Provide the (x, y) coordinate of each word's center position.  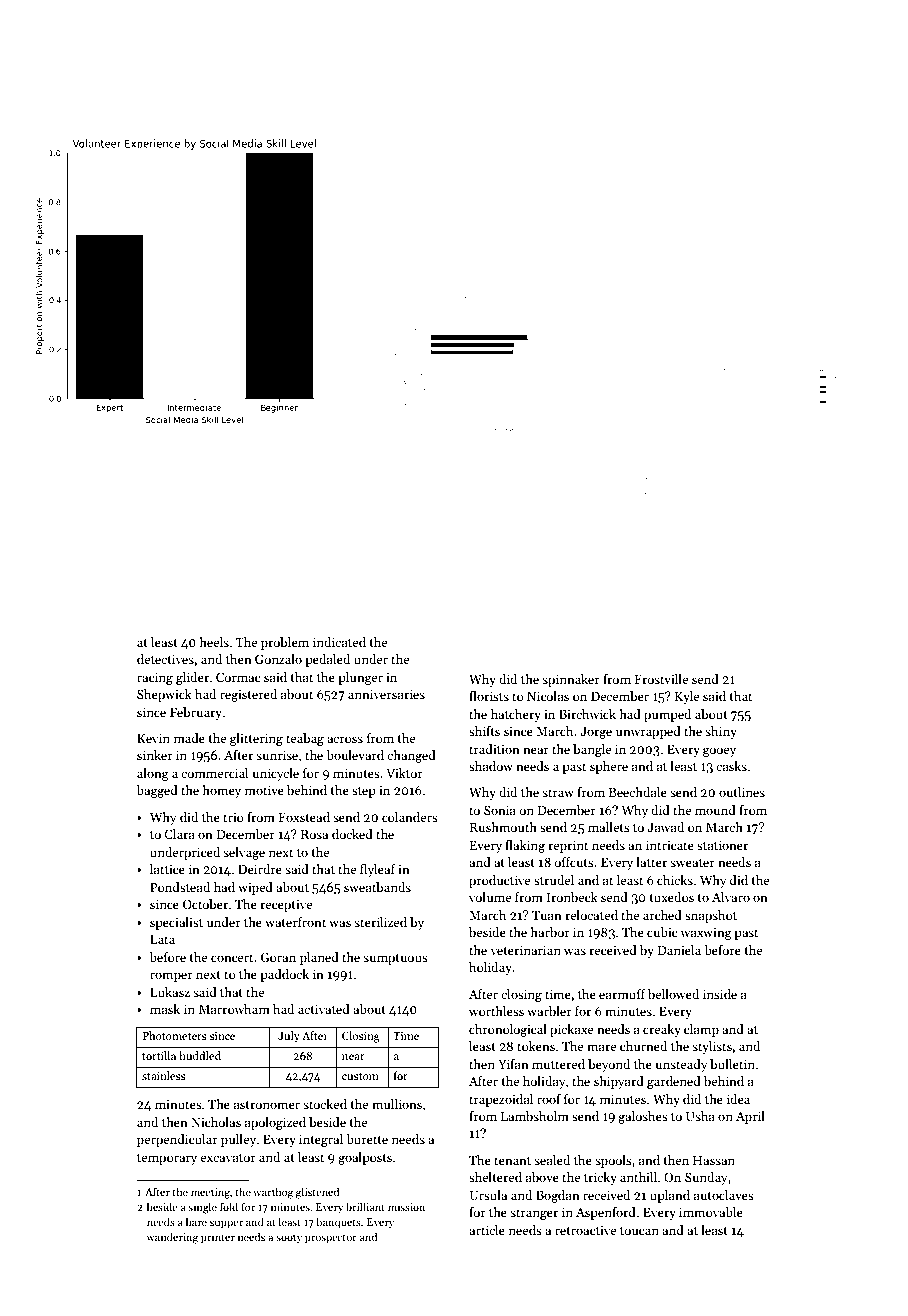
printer (218, 1238)
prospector (331, 1239)
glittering (256, 739)
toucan (639, 1231)
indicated (339, 642)
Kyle (687, 697)
